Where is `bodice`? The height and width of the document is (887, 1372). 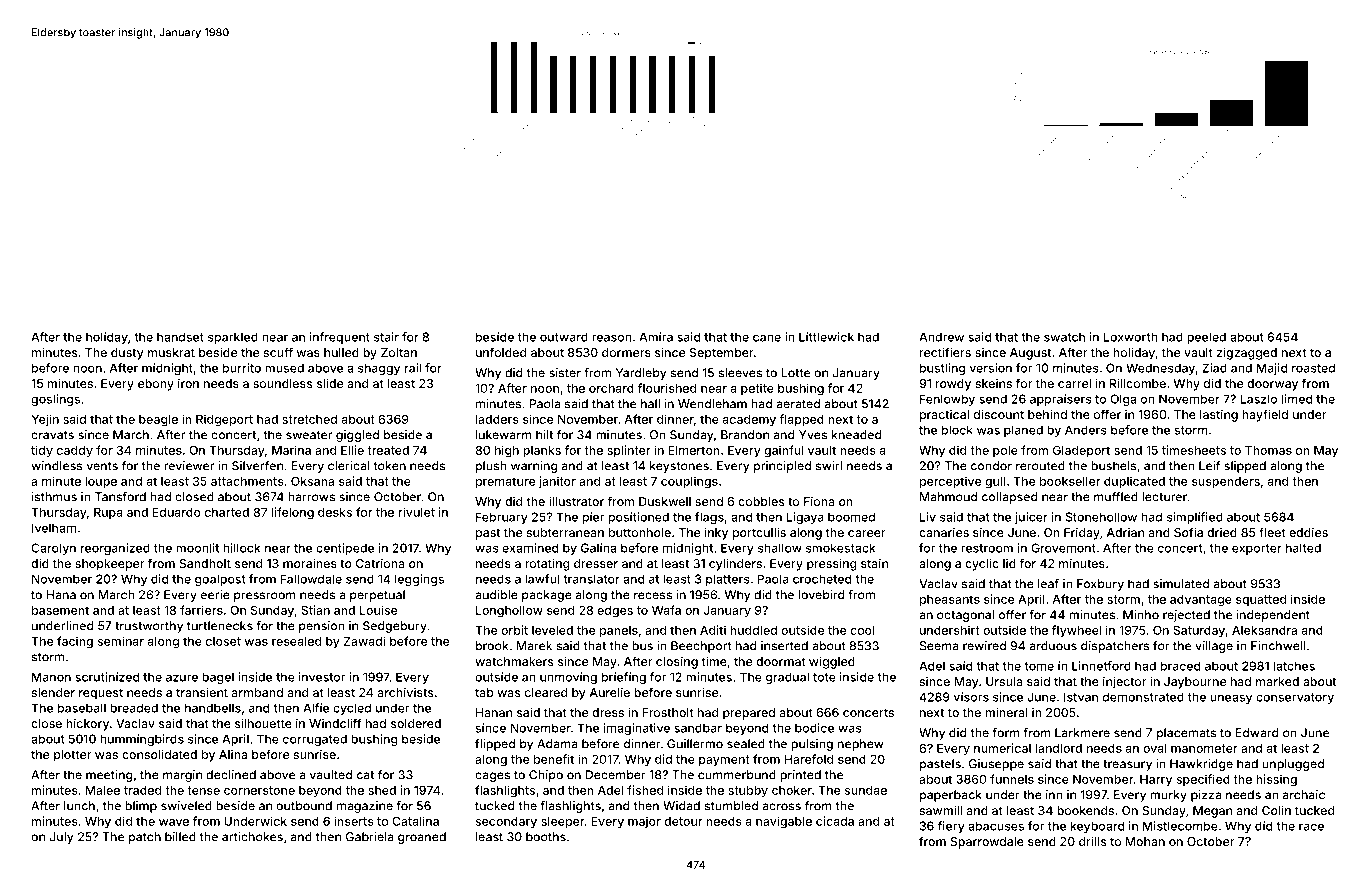 bodice is located at coordinates (814, 728).
